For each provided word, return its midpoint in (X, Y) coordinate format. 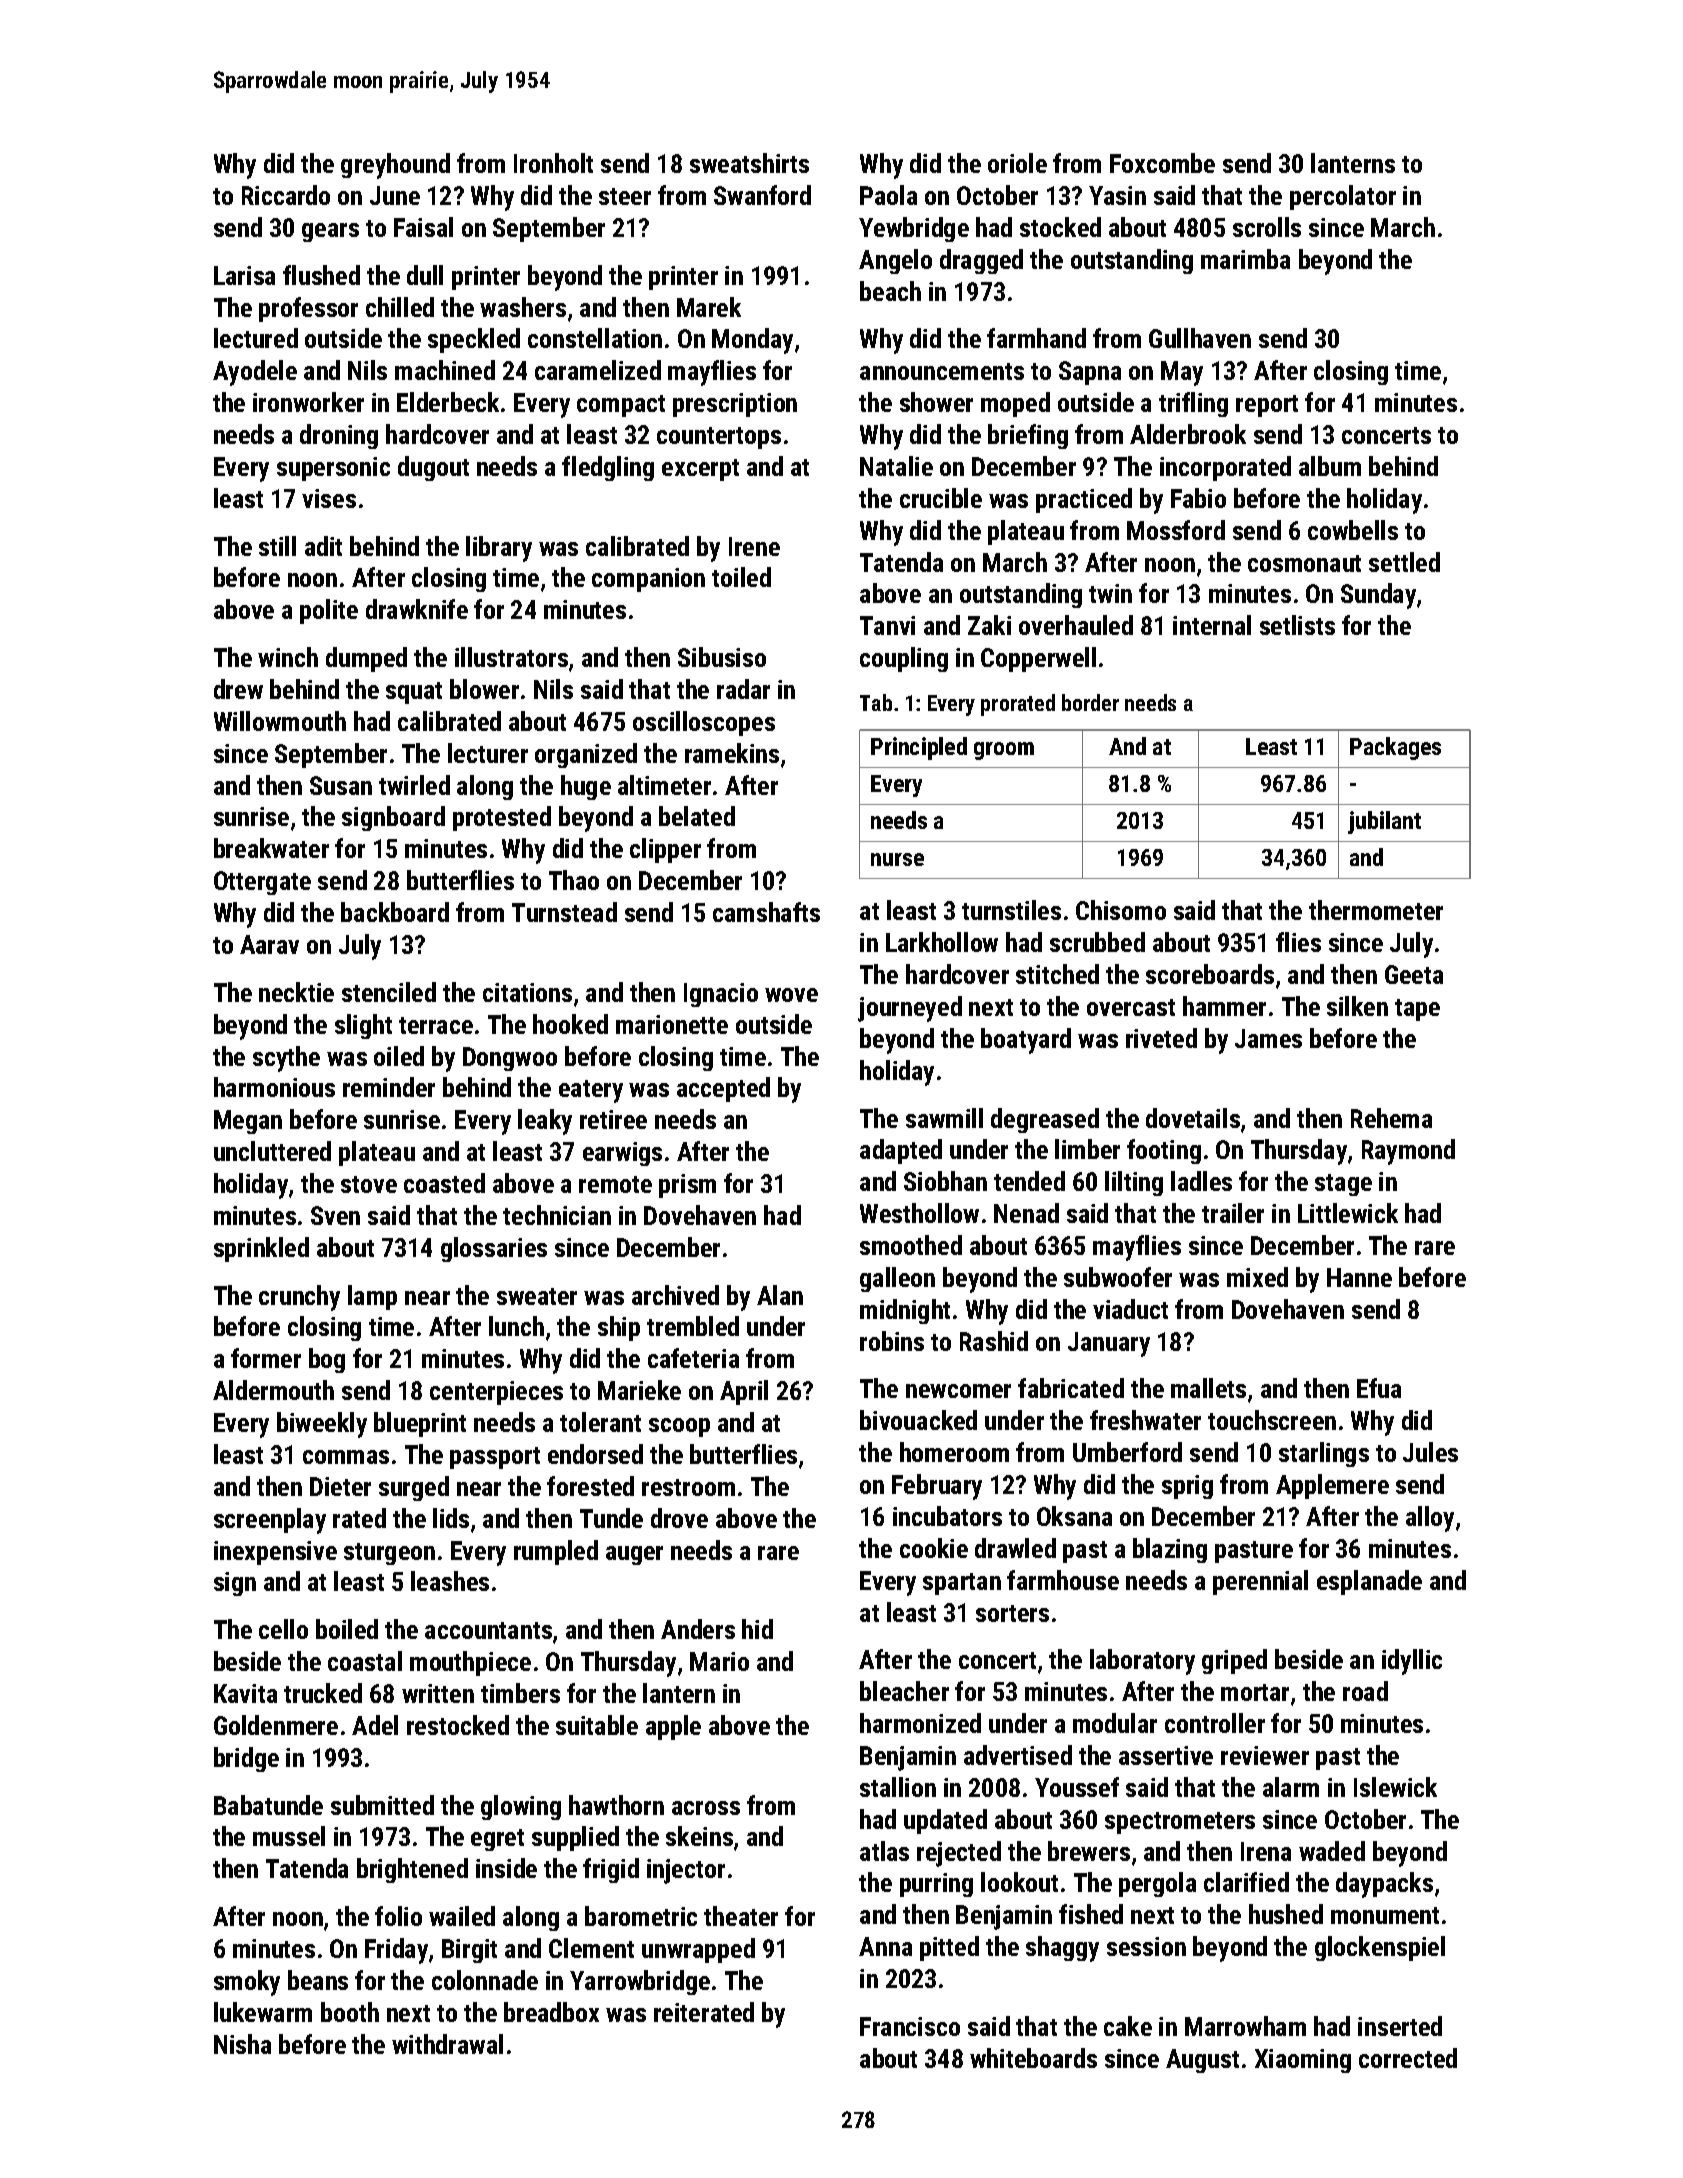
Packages (1395, 748)
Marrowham (1245, 2026)
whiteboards (1033, 2058)
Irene (754, 546)
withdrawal (447, 2044)
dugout (433, 468)
